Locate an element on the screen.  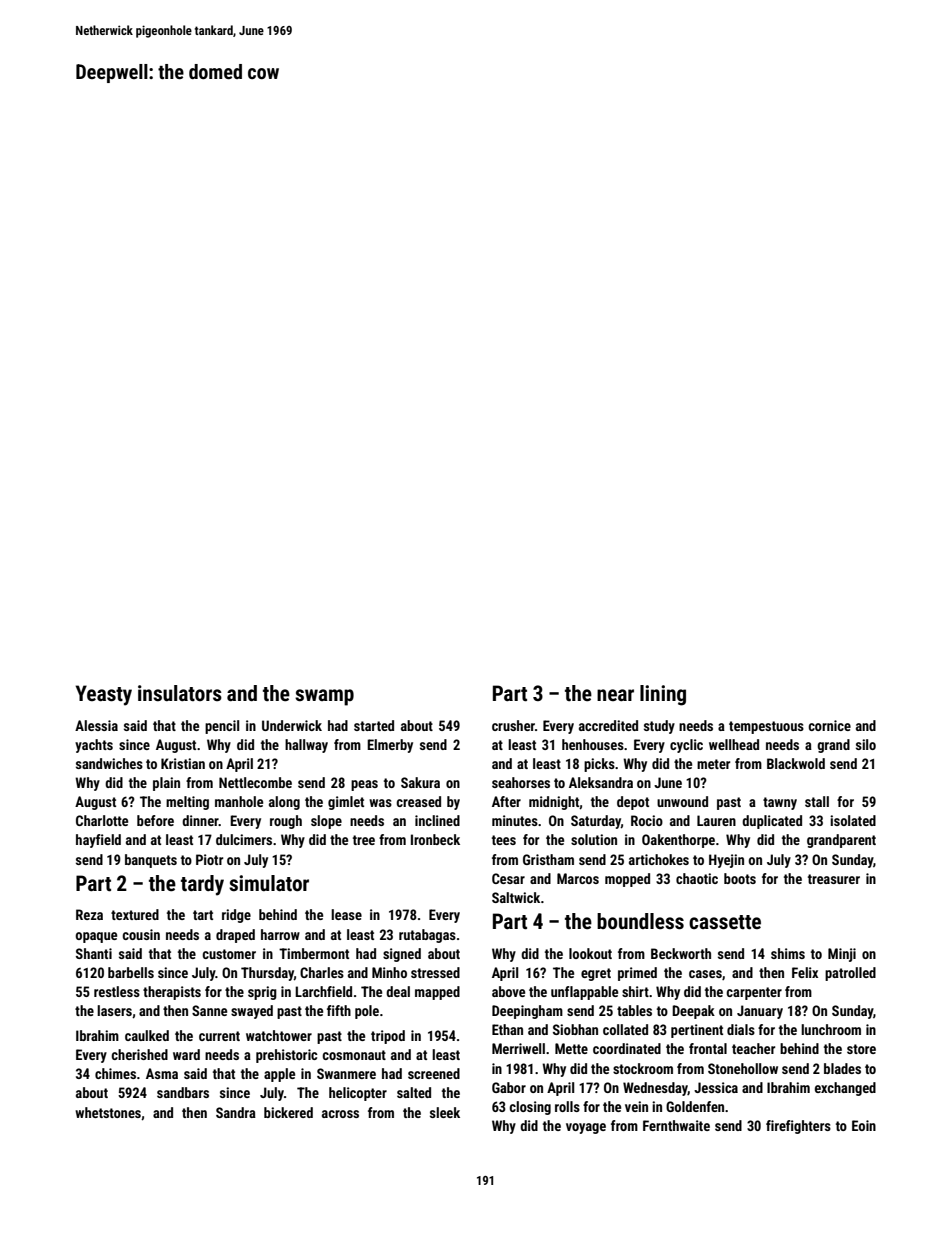
Siobhan is located at coordinates (575, 1029).
